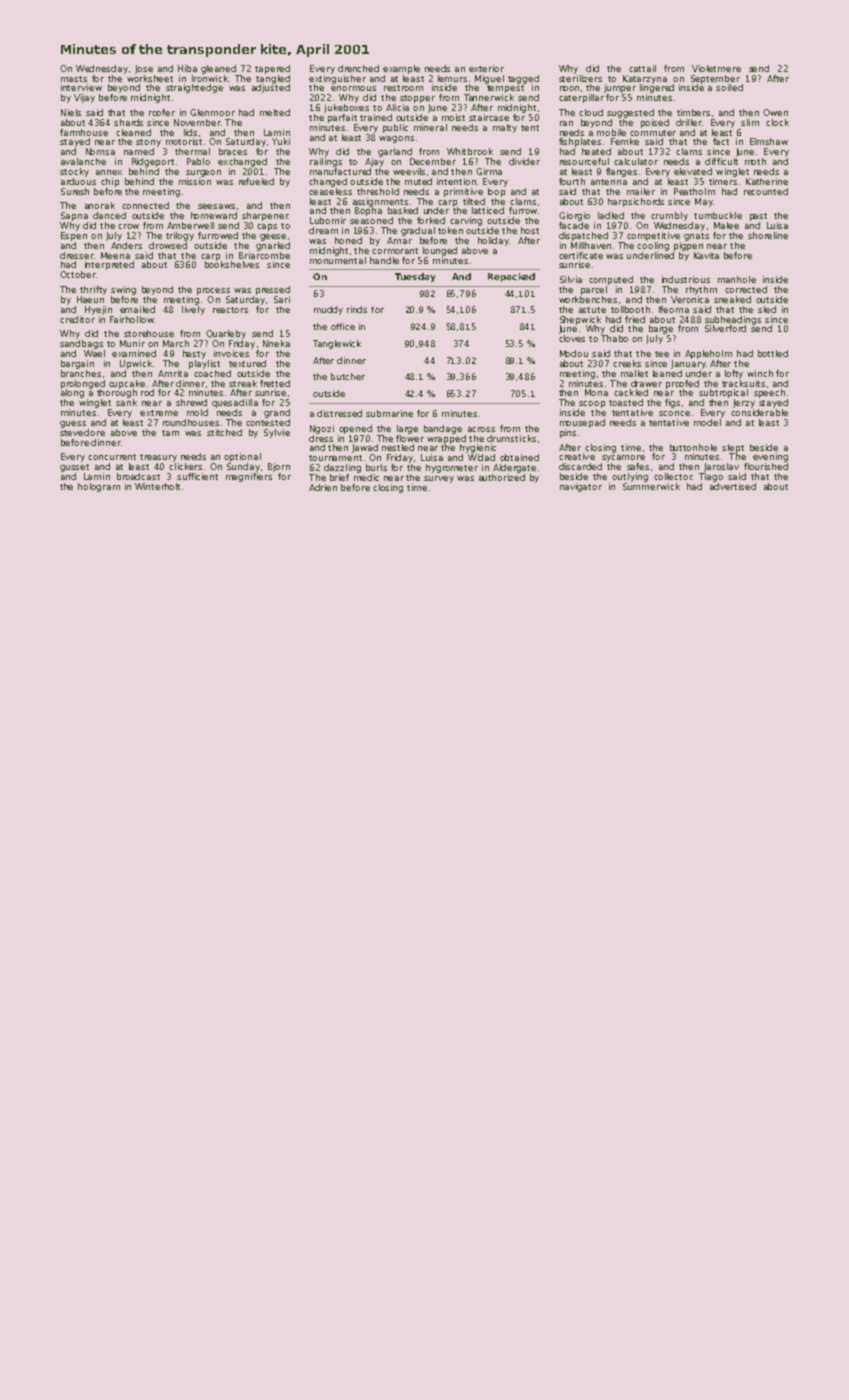 Image resolution: width=849 pixels, height=1400 pixels. What do you see at coordinates (282, 299) in the screenshot?
I see `Sari` at bounding box center [282, 299].
